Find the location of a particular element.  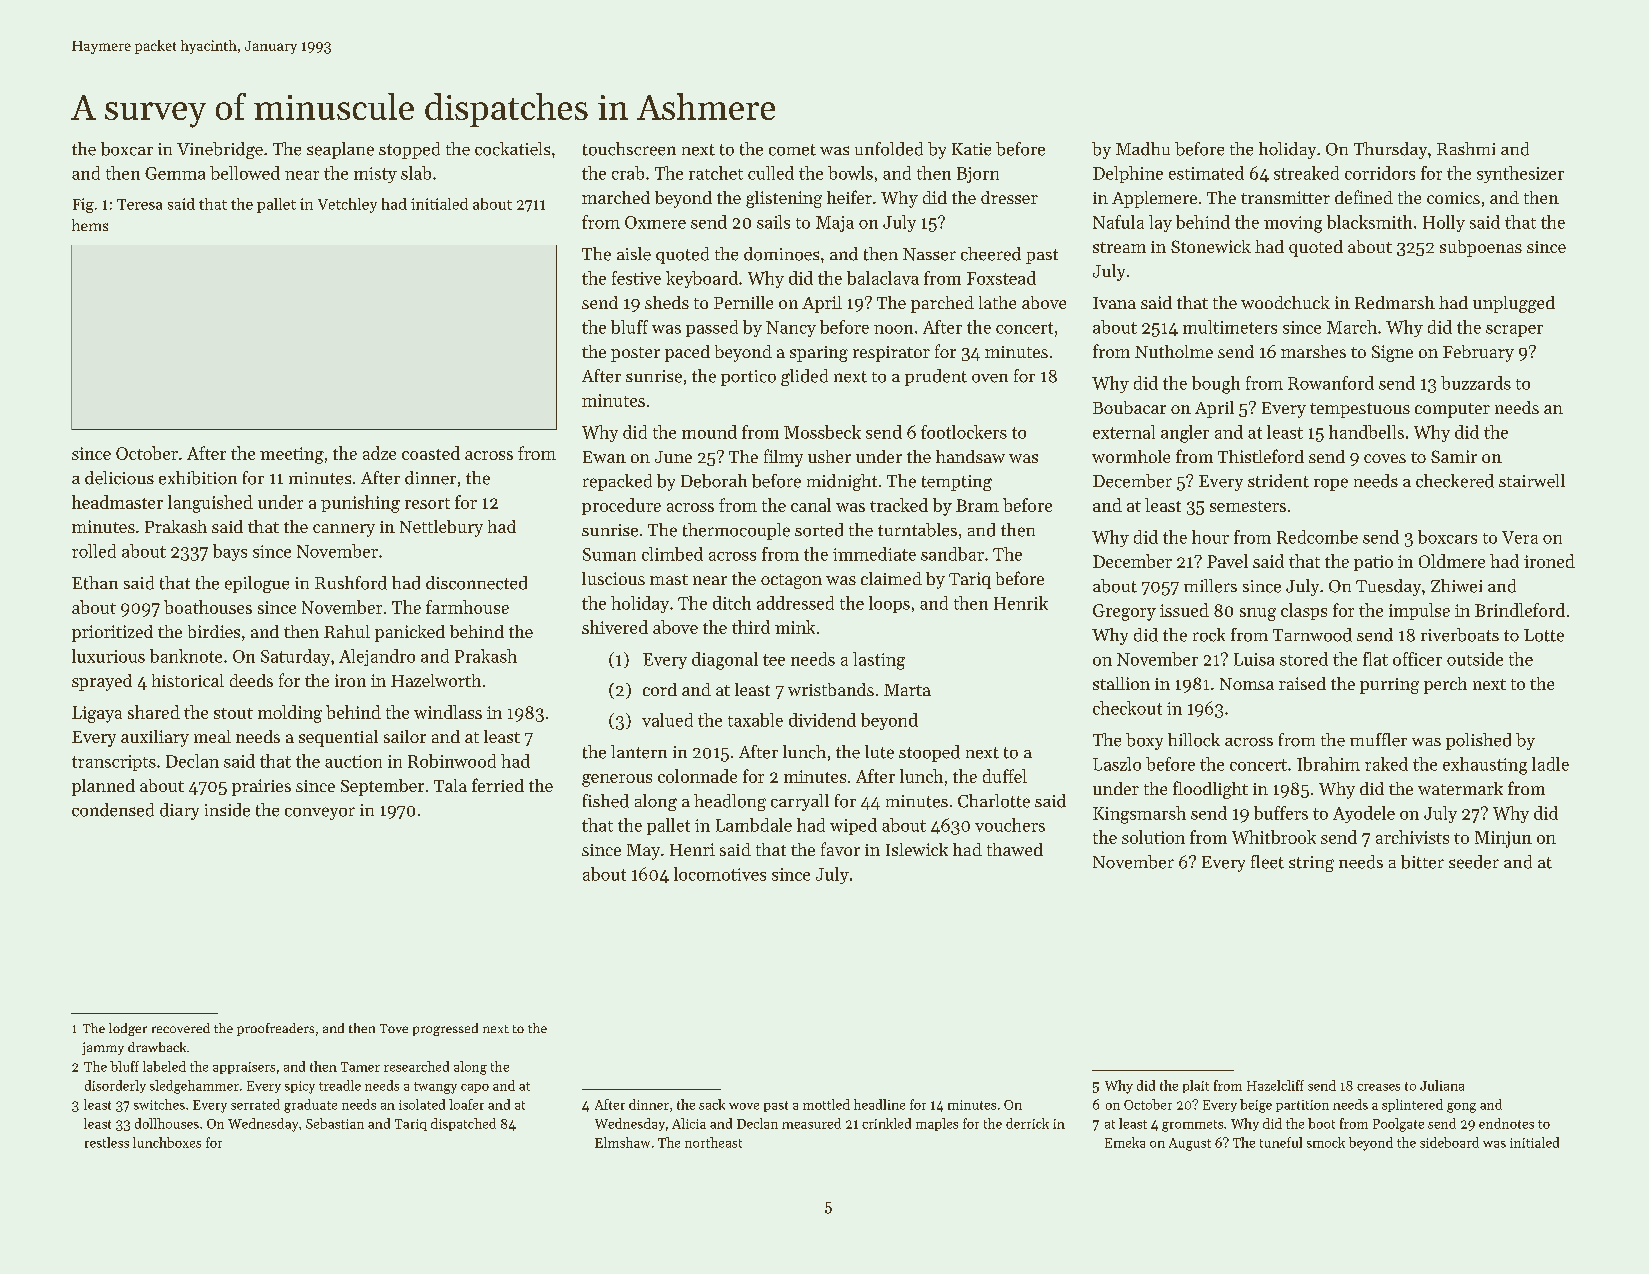

Teresa is located at coordinates (139, 204).
